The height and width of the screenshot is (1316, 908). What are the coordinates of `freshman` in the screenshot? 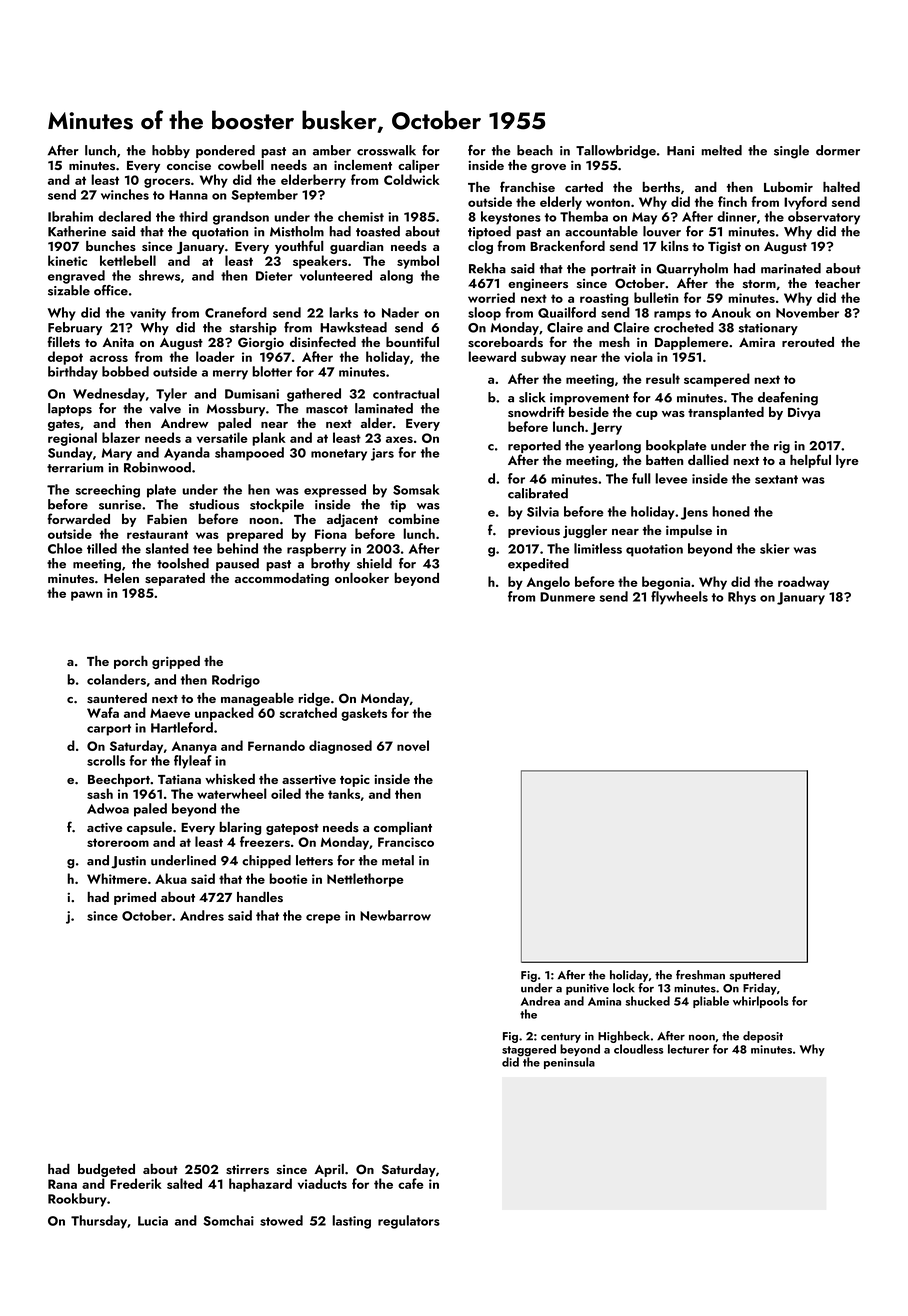 It's located at (700, 975).
